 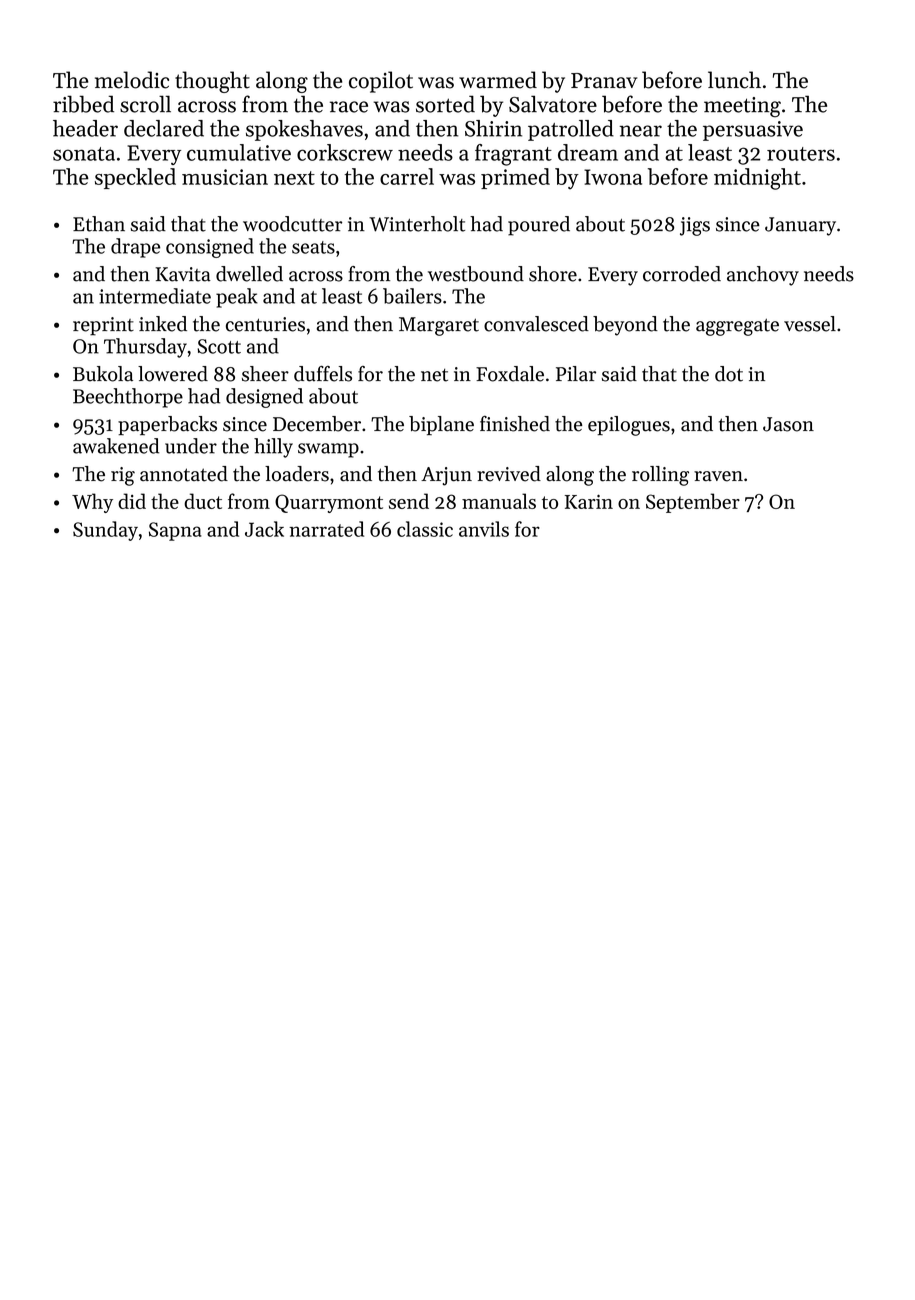 I want to click on inked, so click(x=163, y=324).
